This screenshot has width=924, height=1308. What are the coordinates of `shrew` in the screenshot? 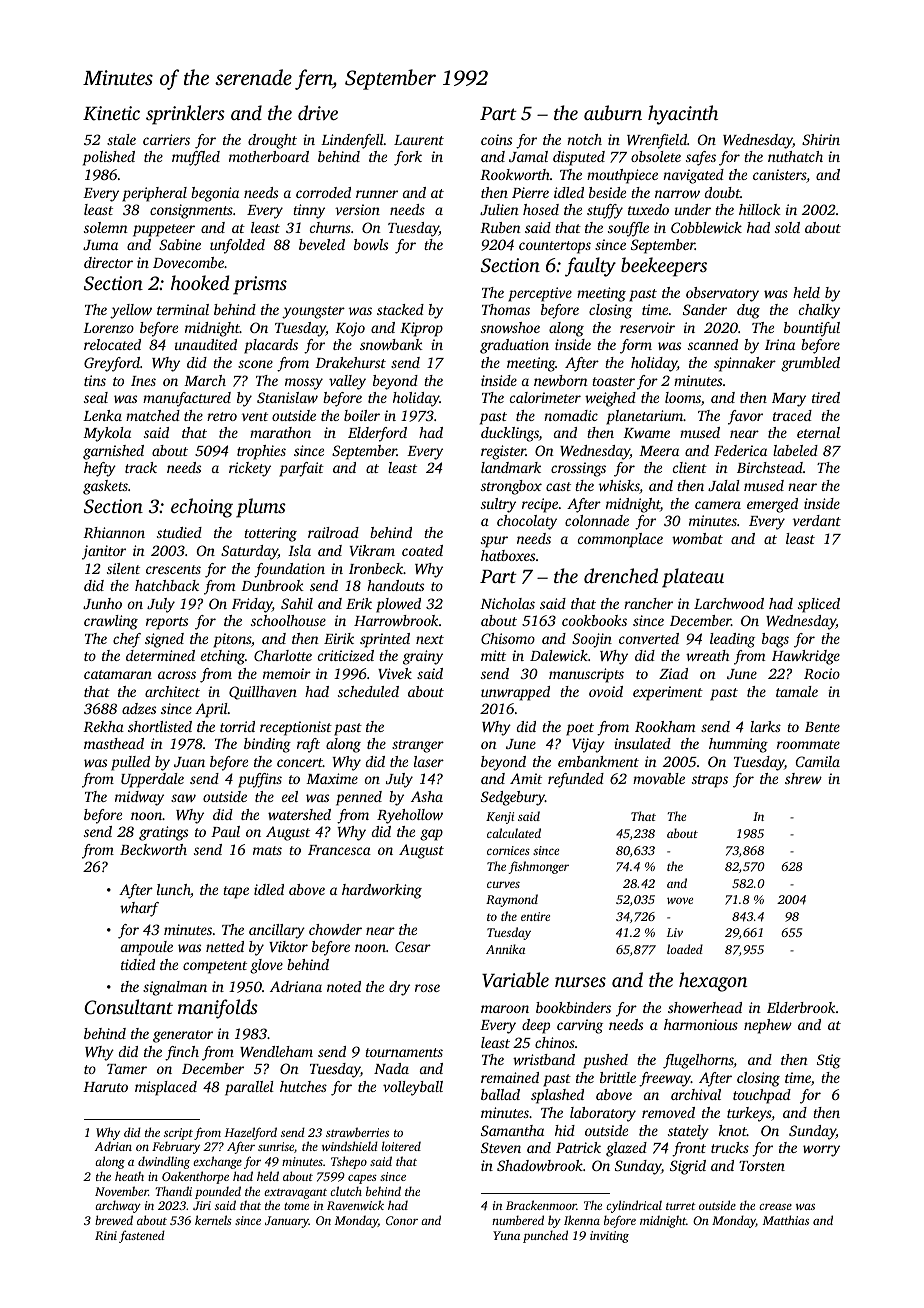 It's located at (803, 778).
